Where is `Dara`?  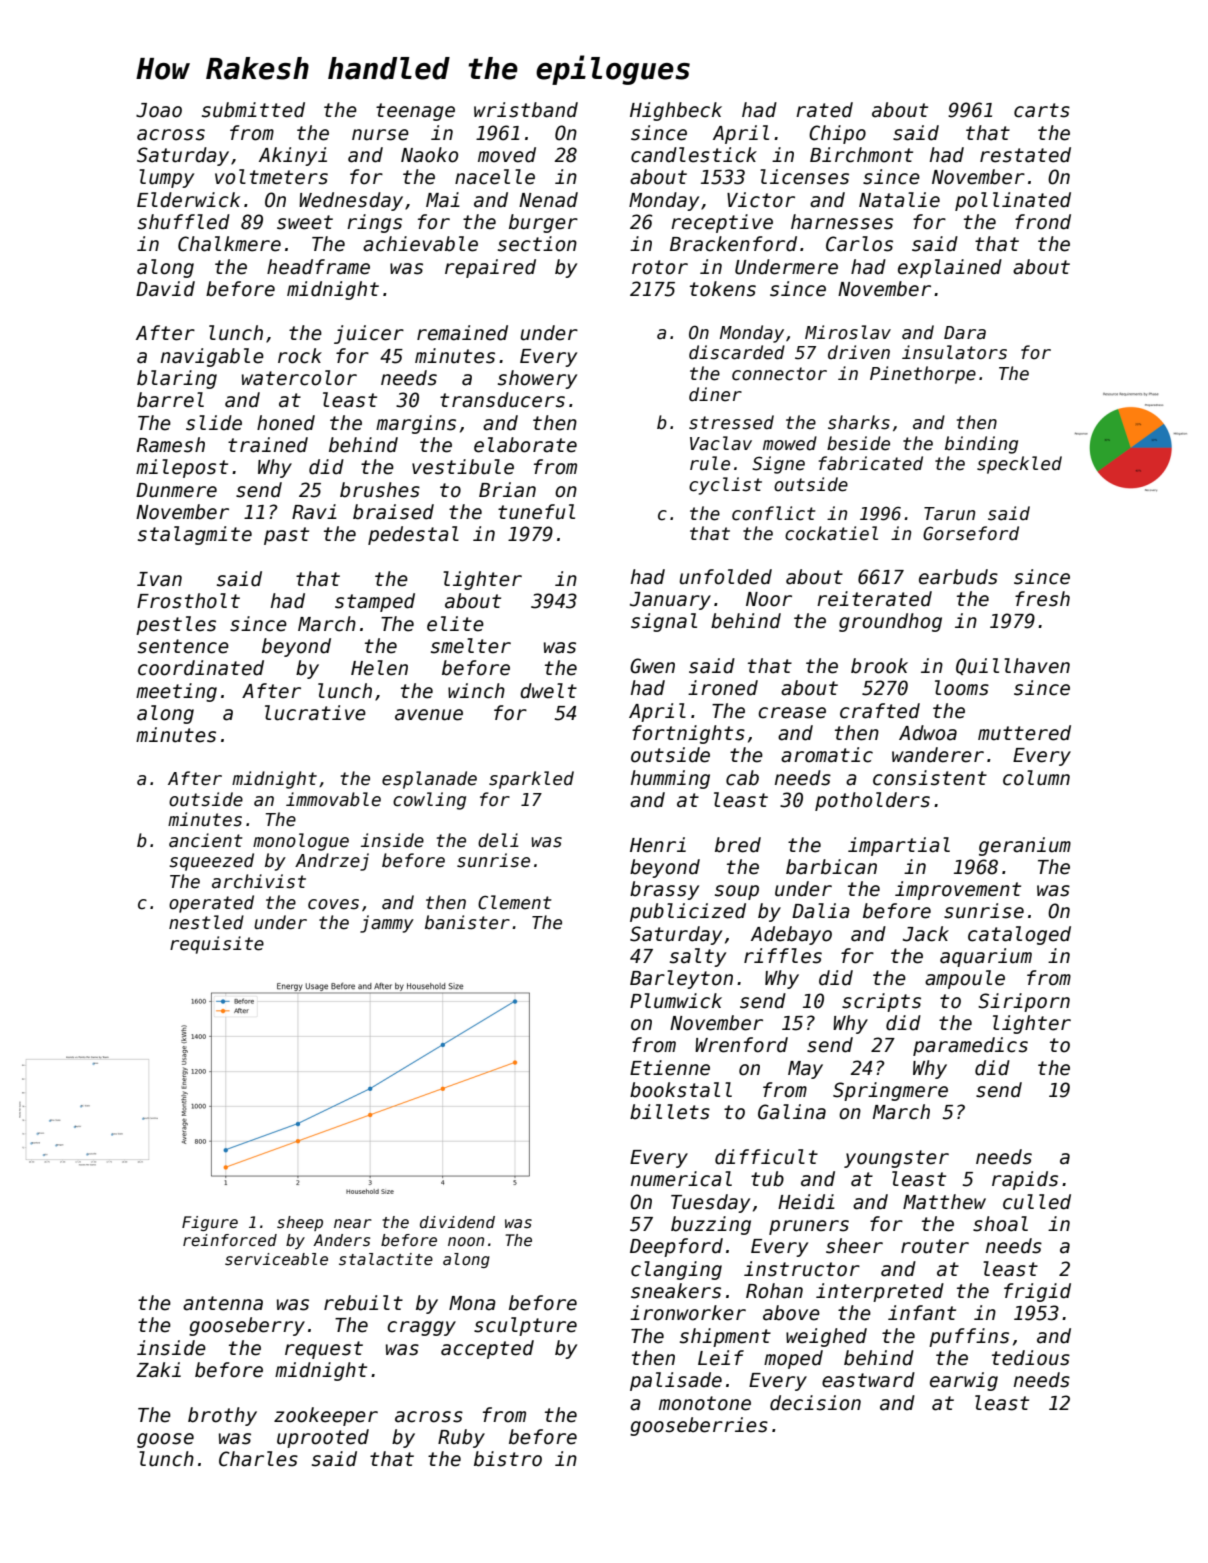 Dara is located at coordinates (965, 333).
